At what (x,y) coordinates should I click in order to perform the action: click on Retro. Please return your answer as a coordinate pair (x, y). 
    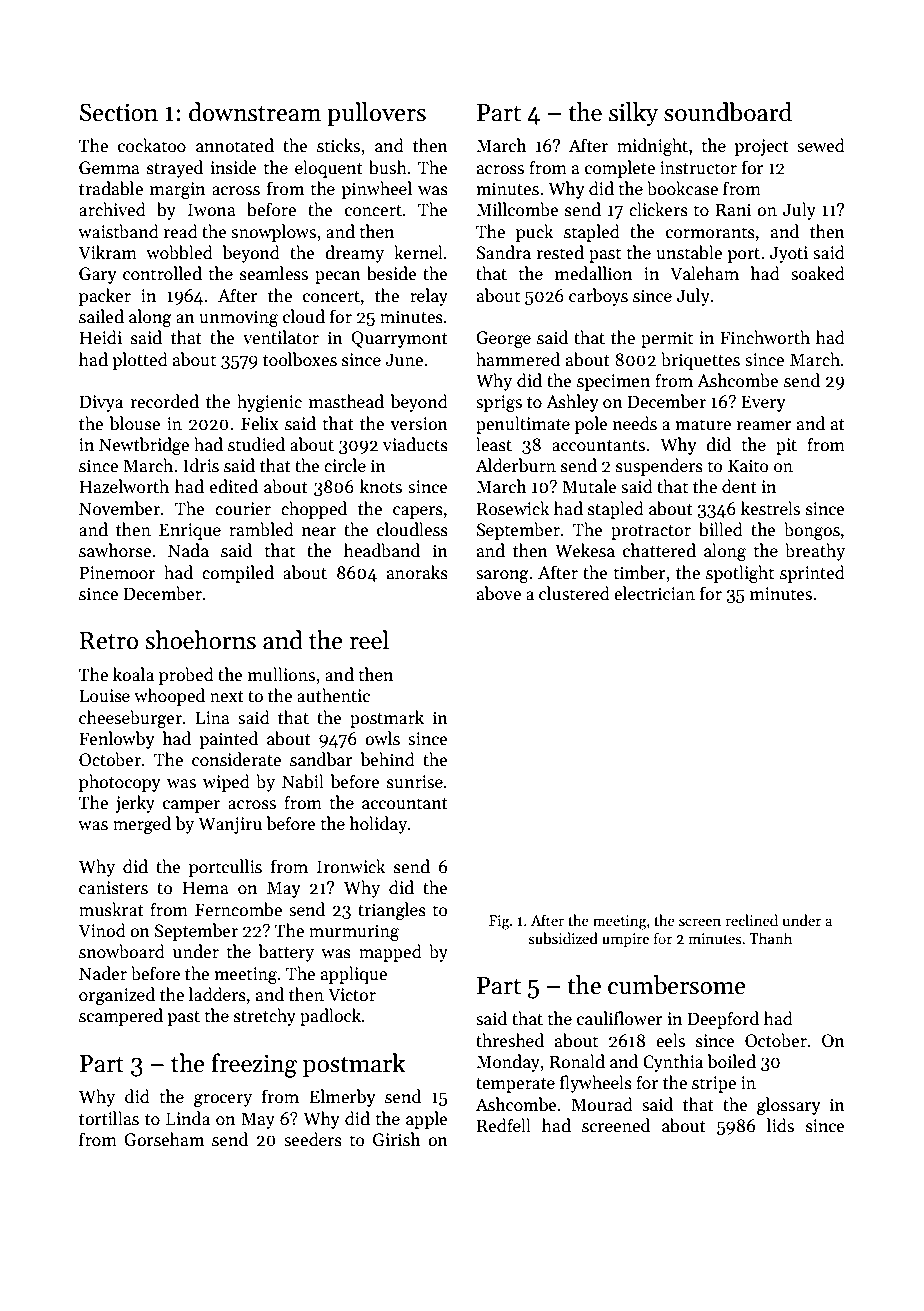
    Looking at the image, I should click on (109, 641).
